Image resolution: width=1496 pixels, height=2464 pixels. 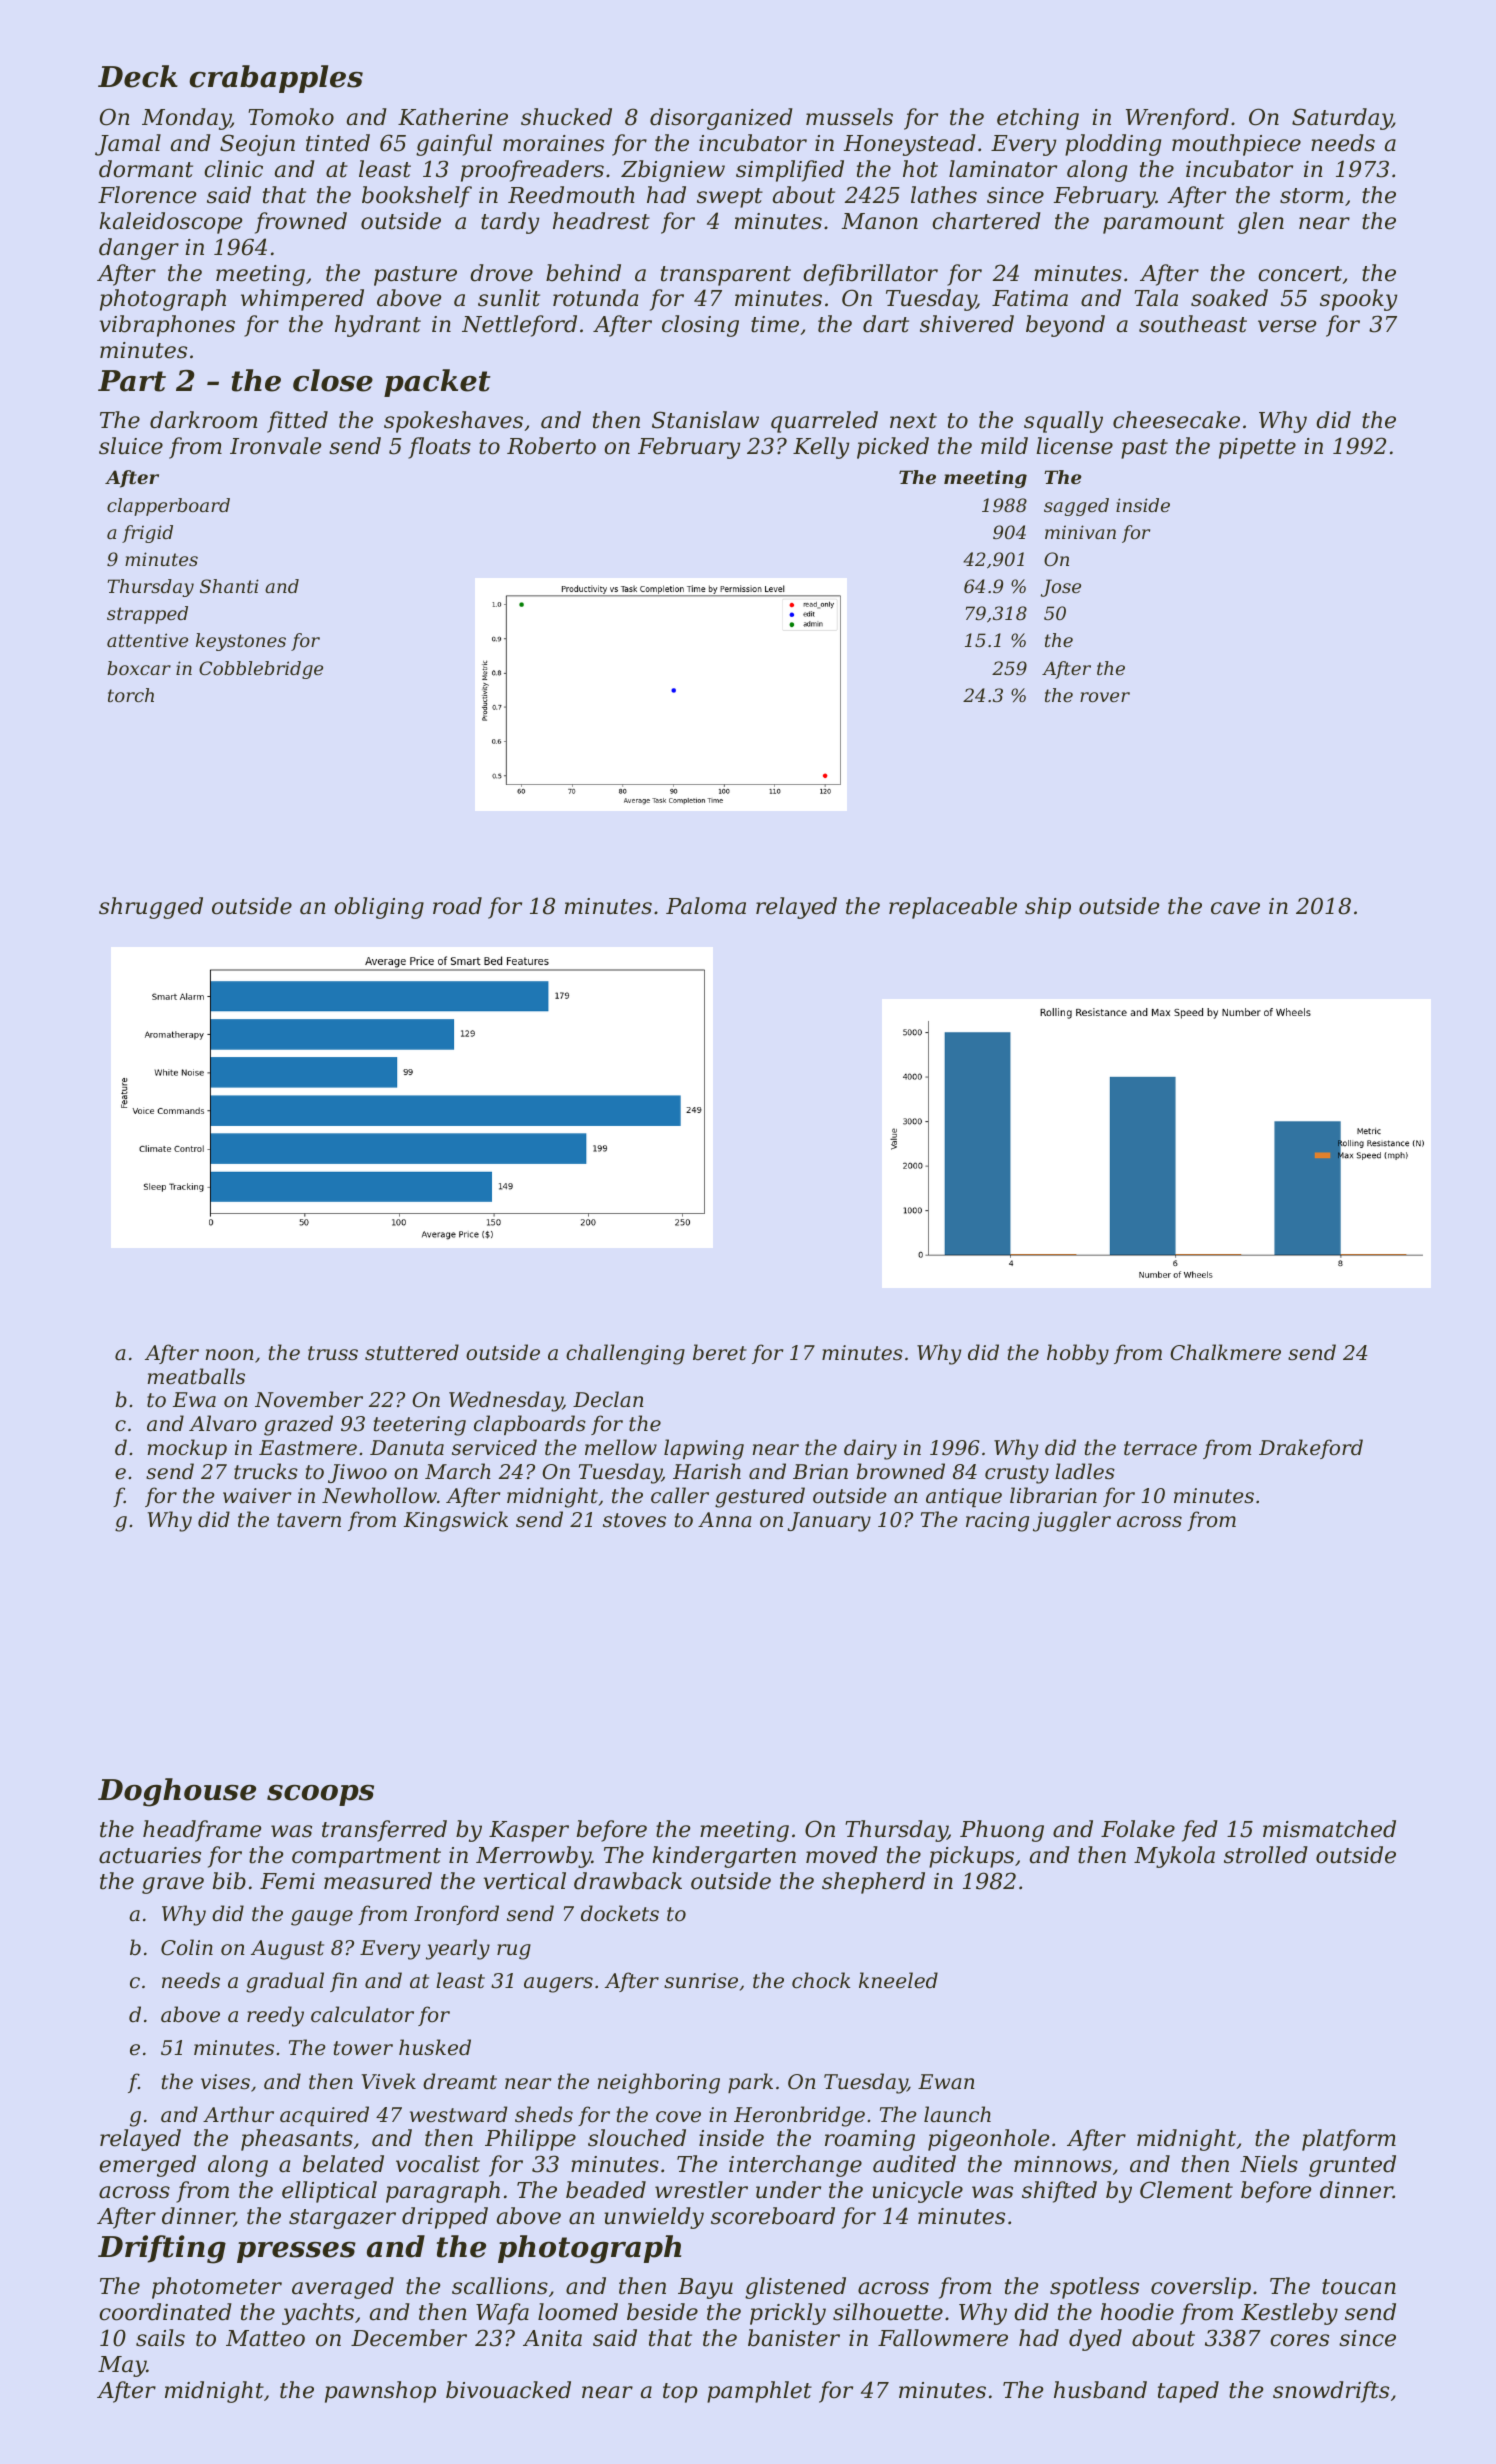 What do you see at coordinates (706, 906) in the page?
I see `Paloma` at bounding box center [706, 906].
